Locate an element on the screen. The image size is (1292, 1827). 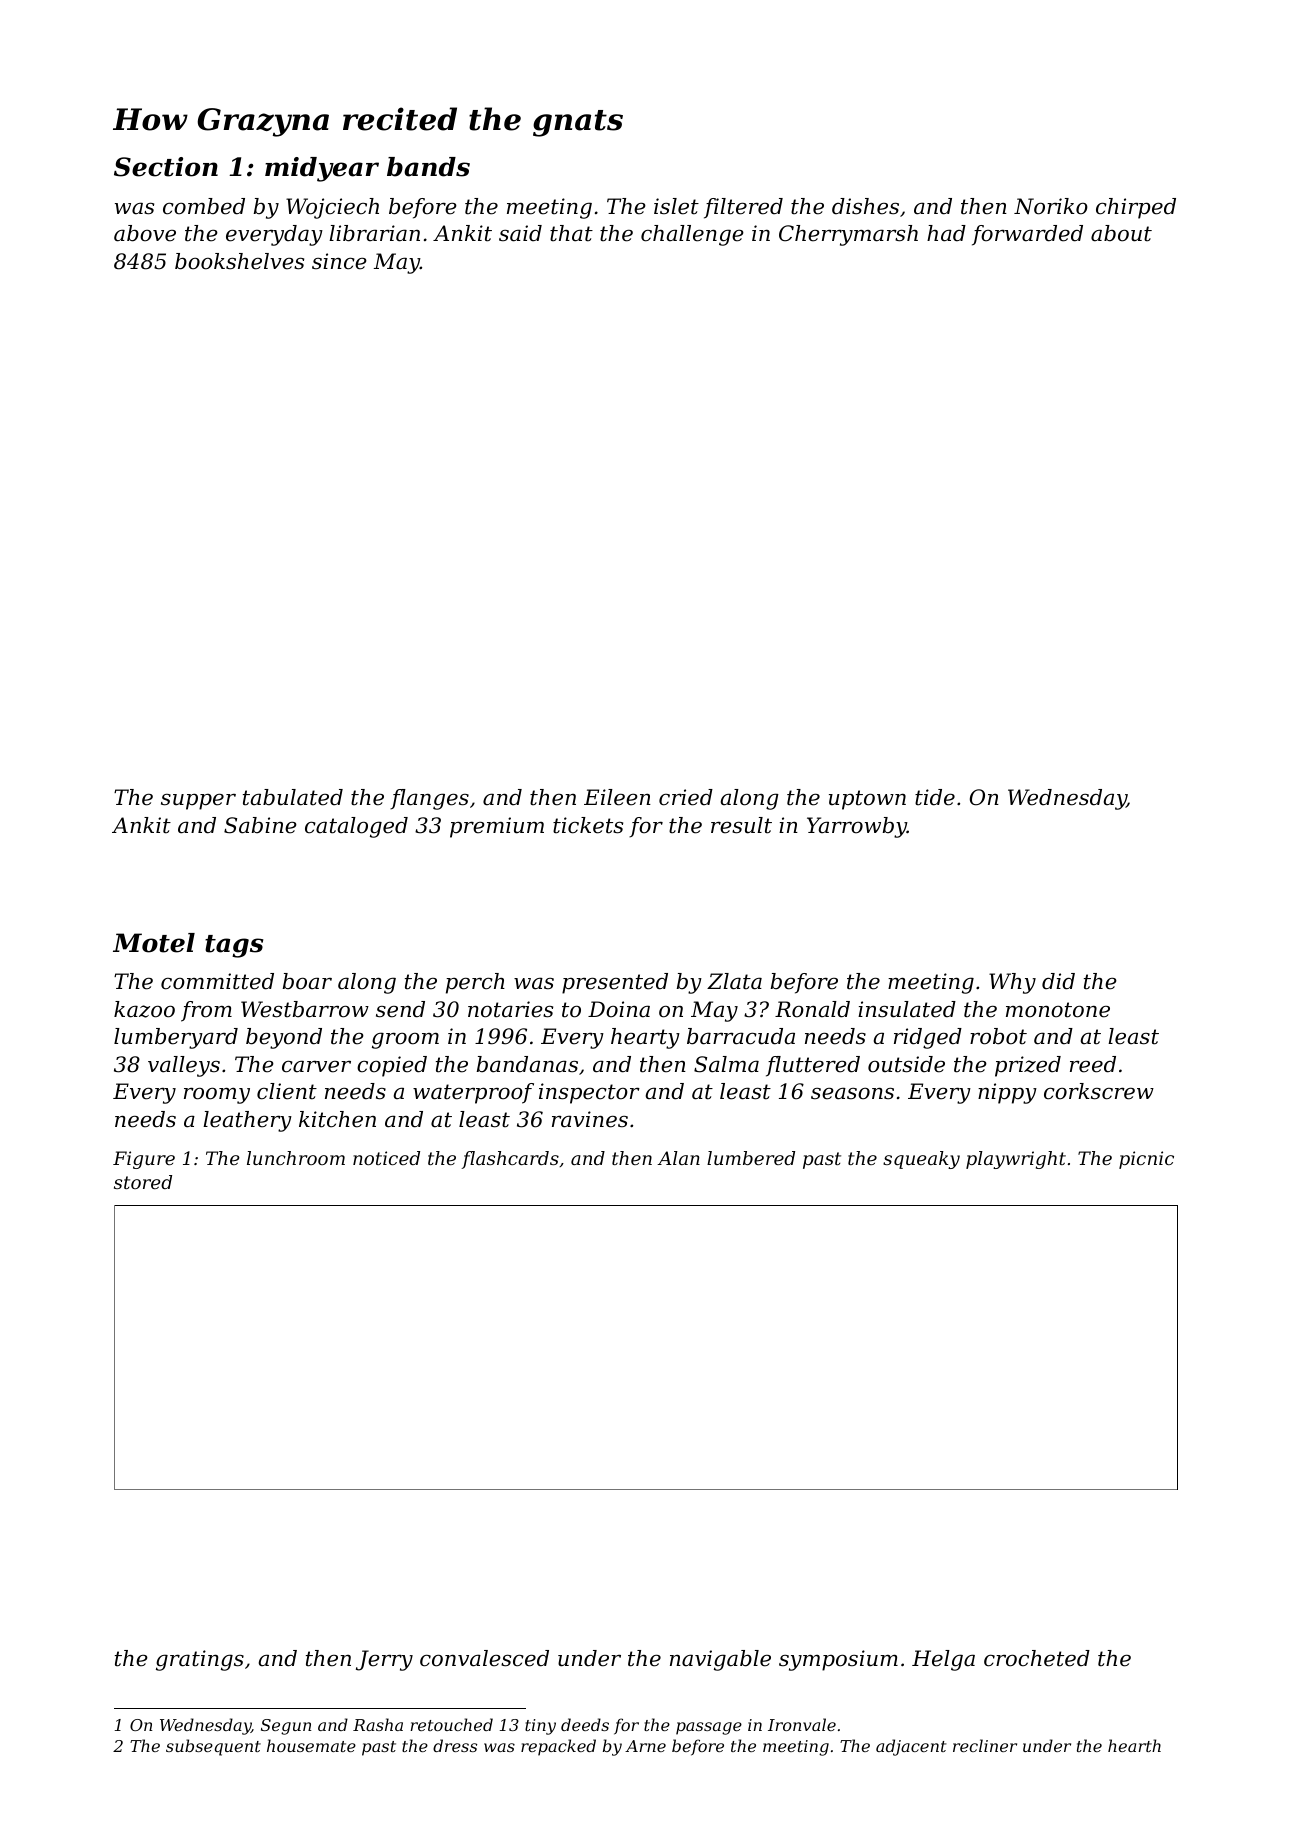
supper is located at coordinates (198, 801).
